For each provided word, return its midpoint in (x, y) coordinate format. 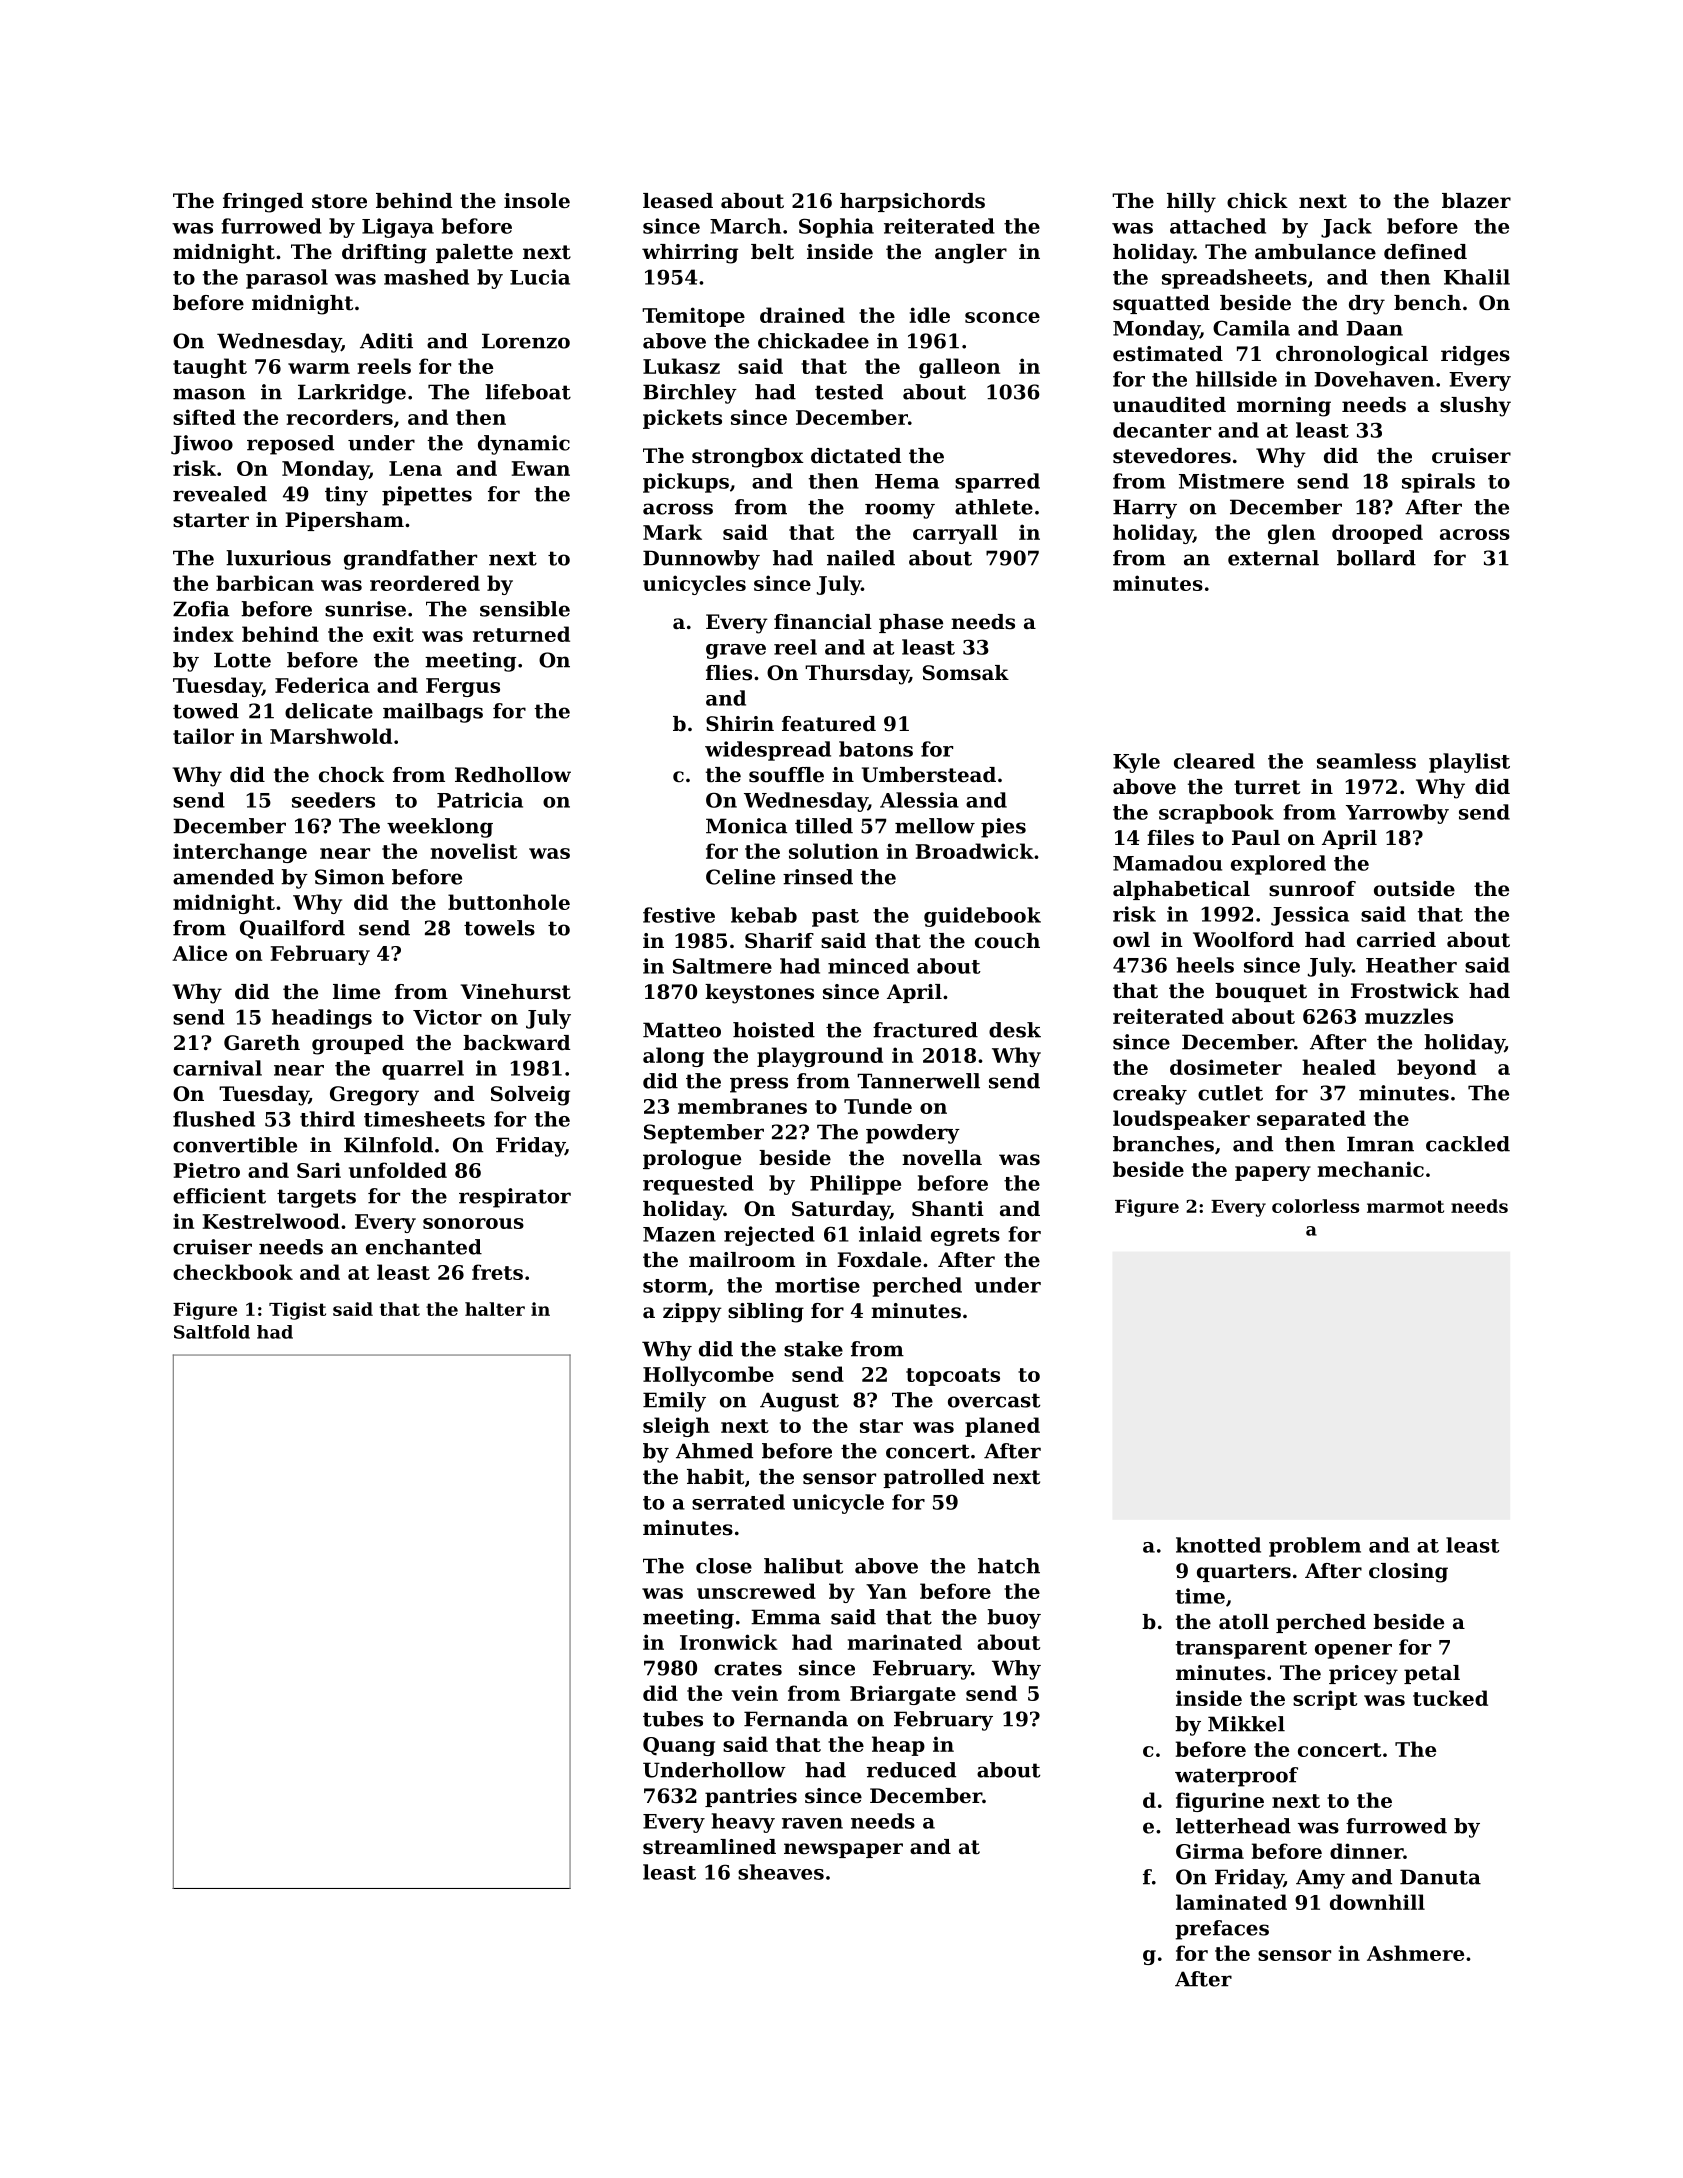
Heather (1411, 965)
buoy (1014, 1619)
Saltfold (212, 1332)
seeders (333, 800)
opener (1353, 1651)
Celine (740, 877)
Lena (415, 468)
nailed (861, 558)
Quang (679, 1746)
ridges (1475, 356)
